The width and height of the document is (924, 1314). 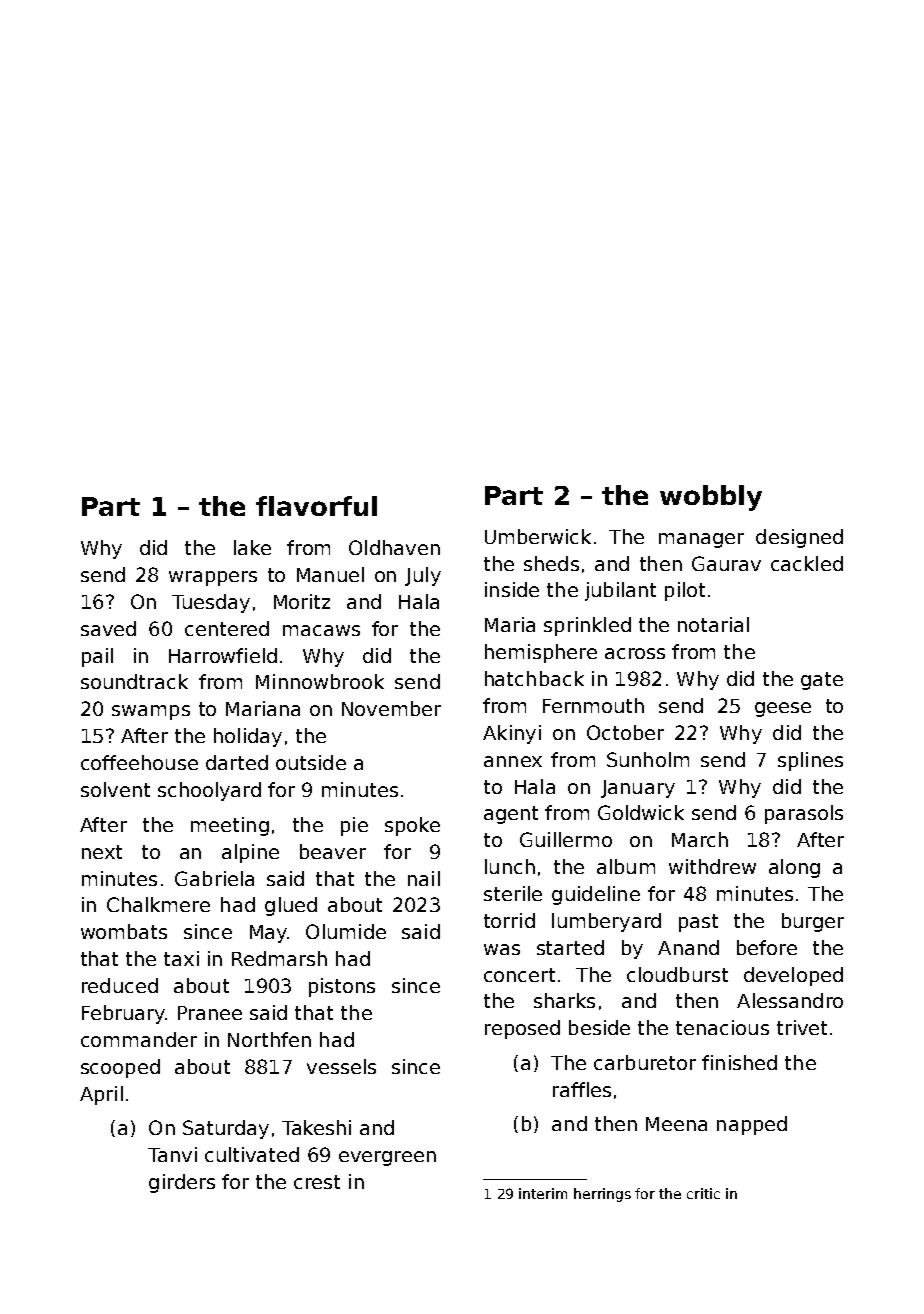 What do you see at coordinates (593, 705) in the document?
I see `Fernmouth` at bounding box center [593, 705].
